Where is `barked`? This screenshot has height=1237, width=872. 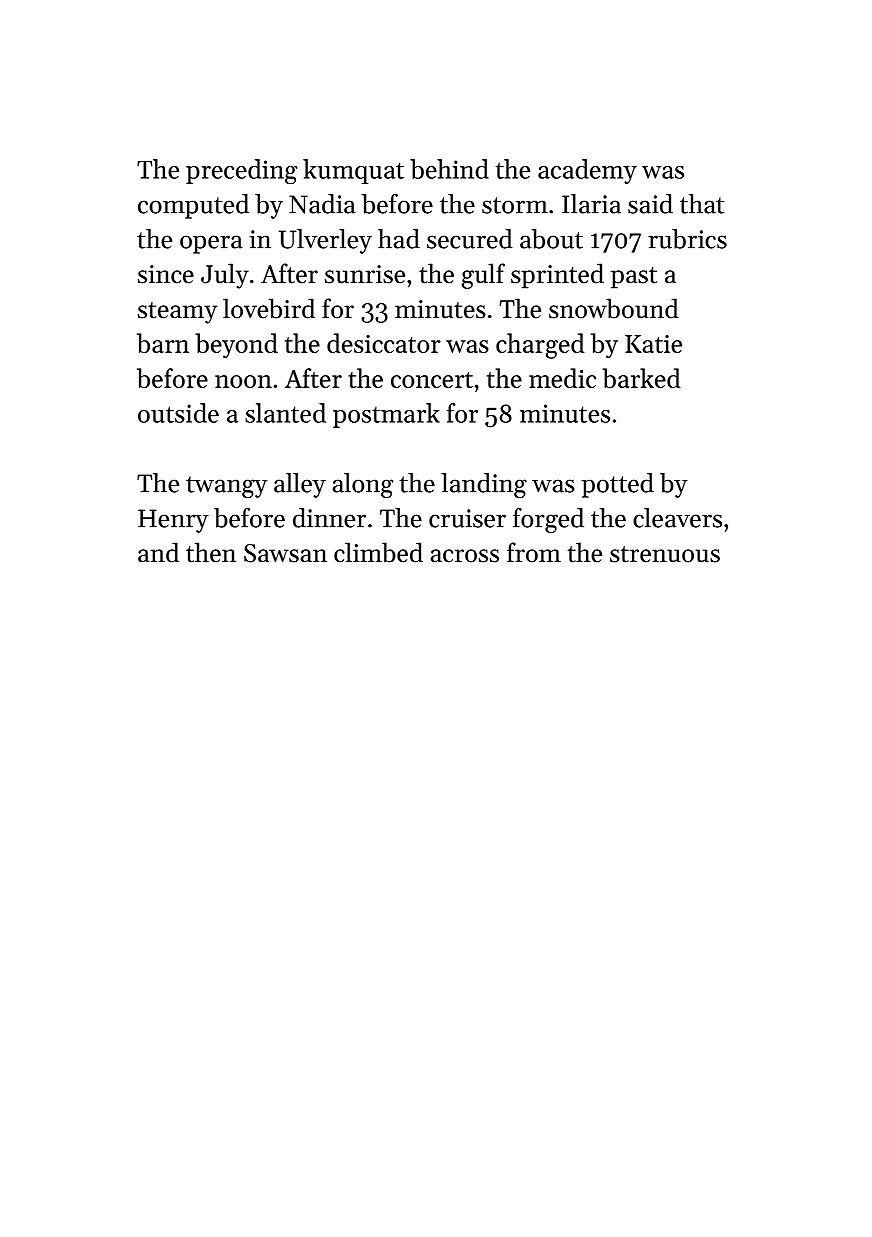
barked is located at coordinates (641, 378).
